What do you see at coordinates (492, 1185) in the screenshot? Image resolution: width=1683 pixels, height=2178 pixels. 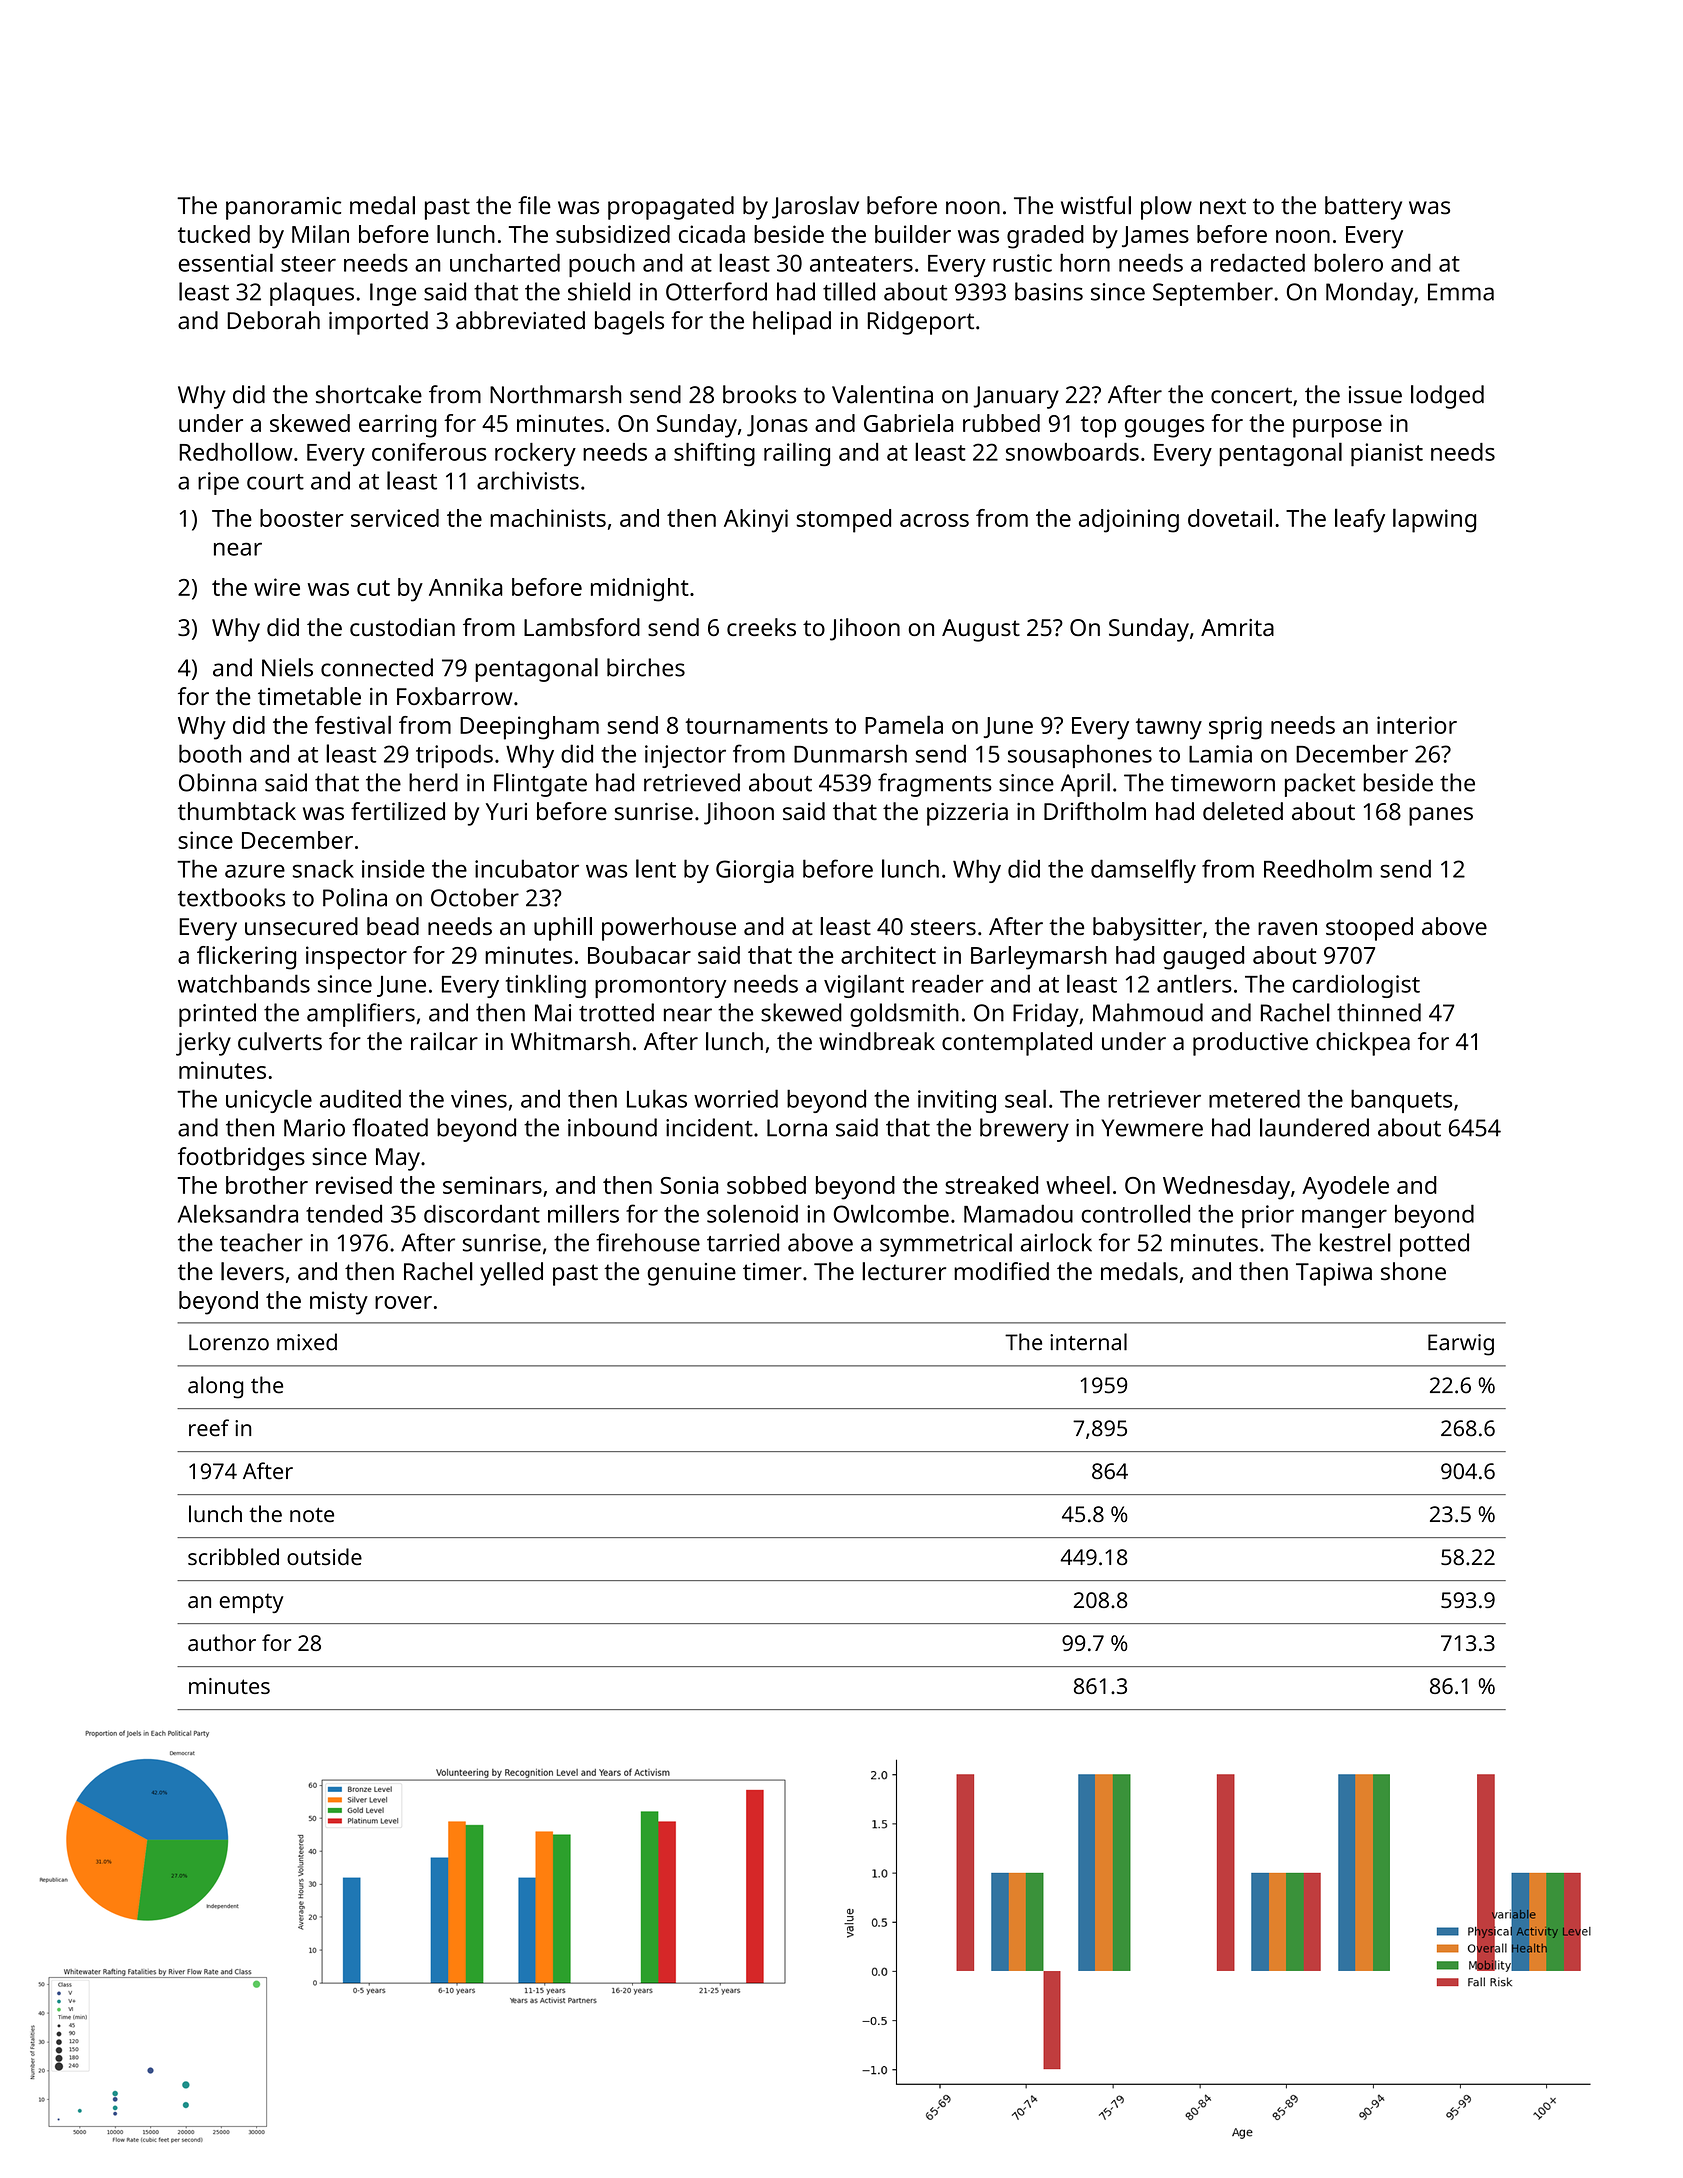 I see `seminars` at bounding box center [492, 1185].
